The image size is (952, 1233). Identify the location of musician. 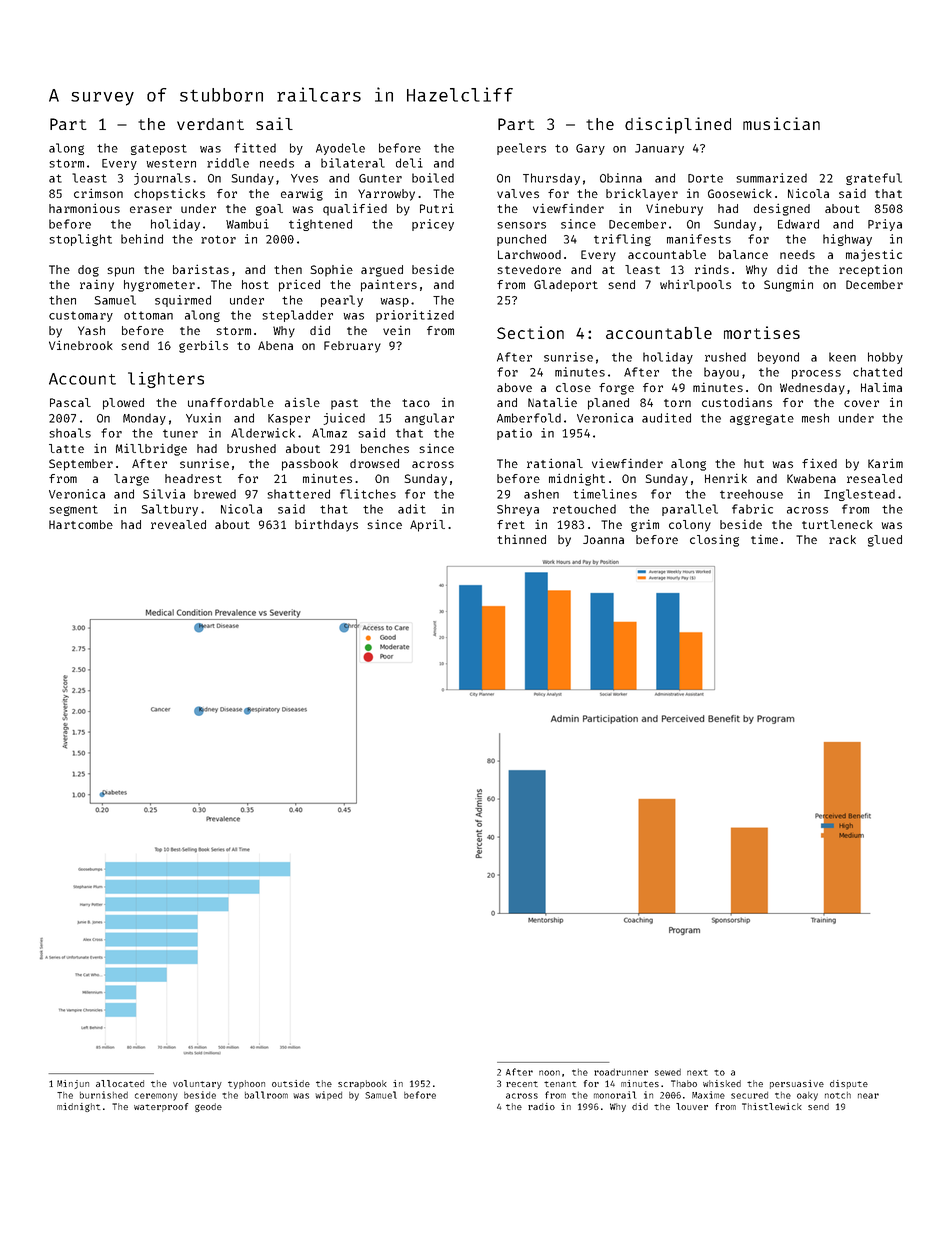
(781, 123).
